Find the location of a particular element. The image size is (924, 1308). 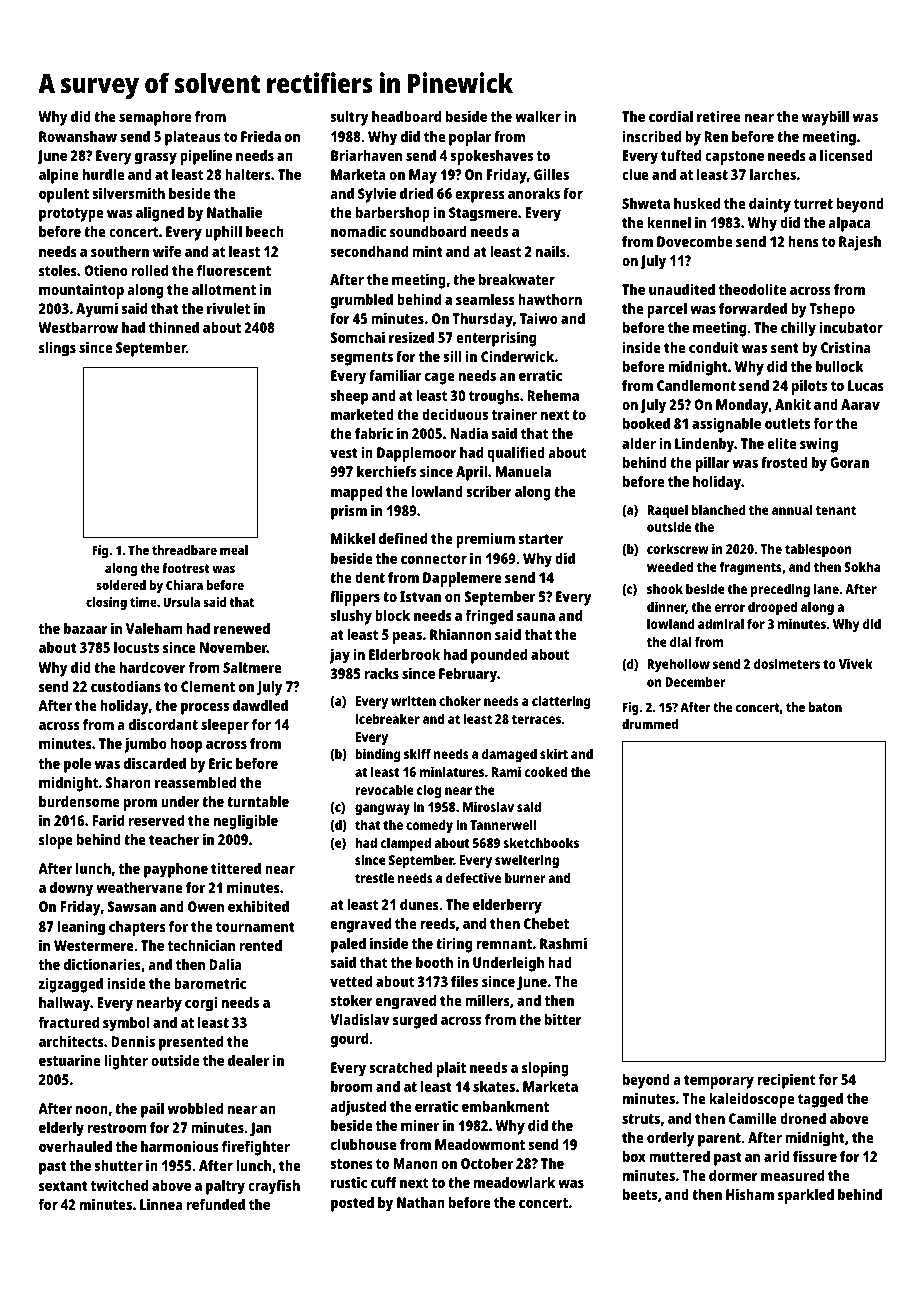

Jan is located at coordinates (260, 1129).
